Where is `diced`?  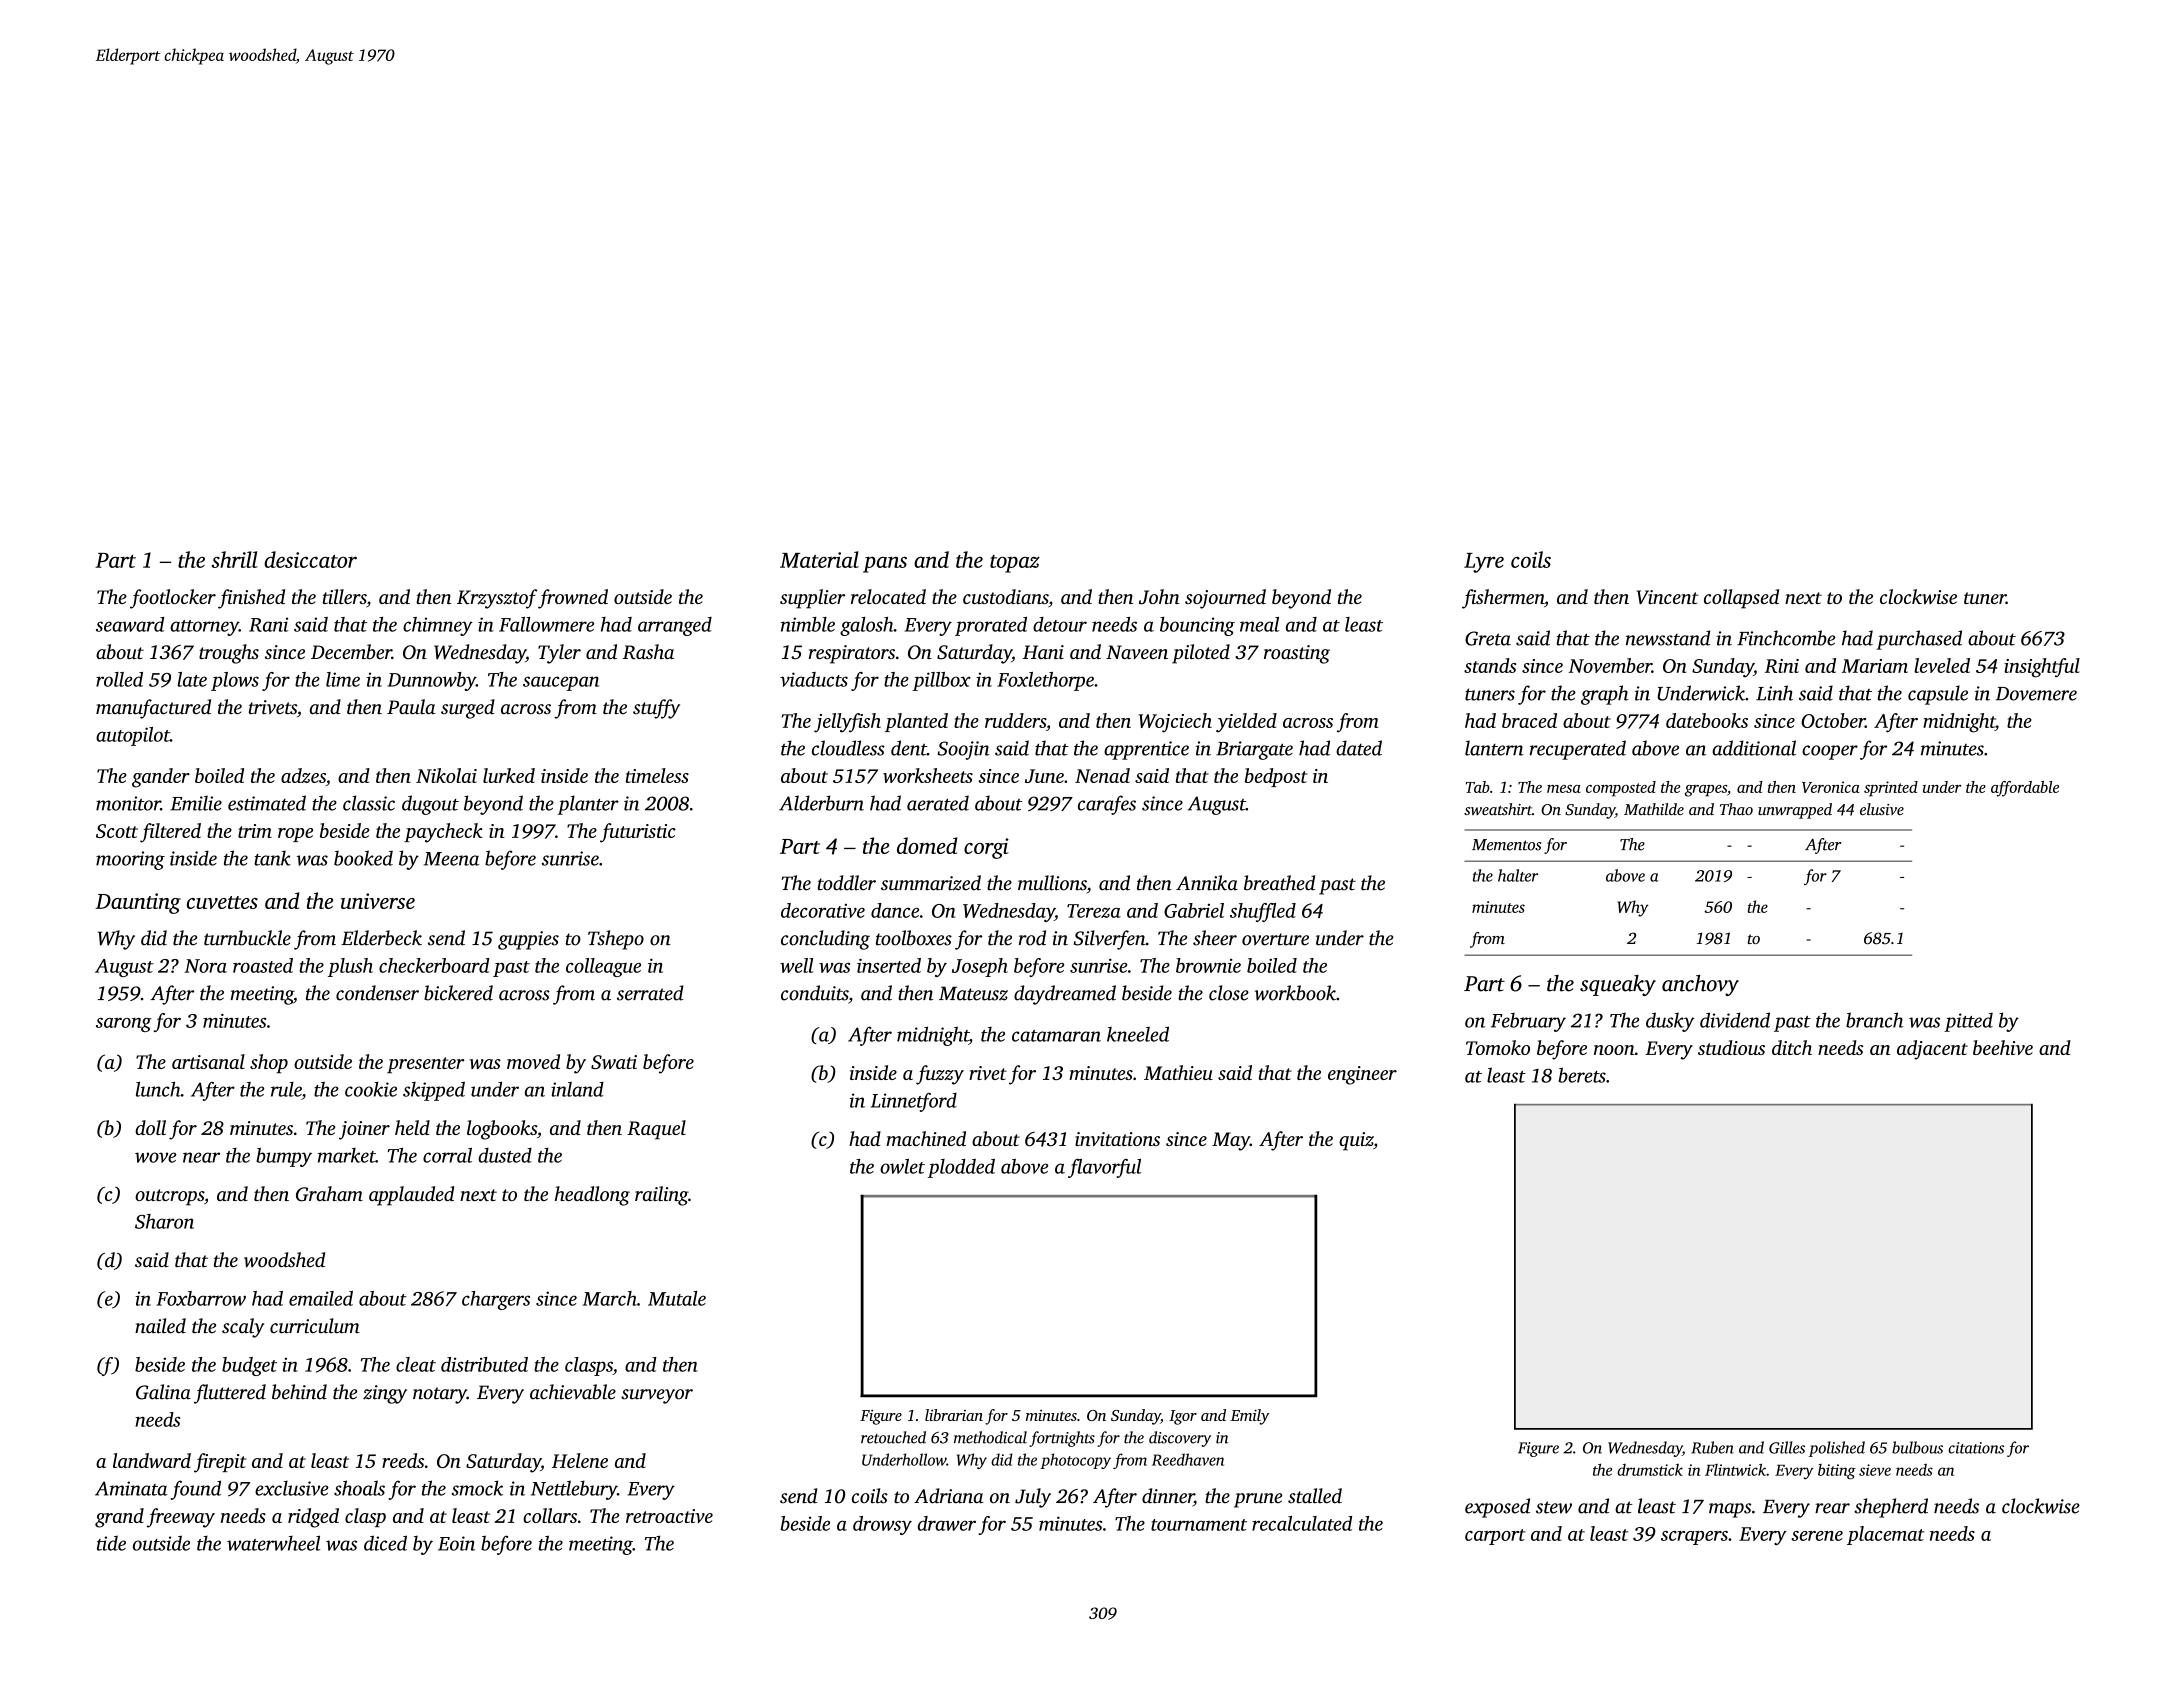
diced is located at coordinates (385, 1543).
